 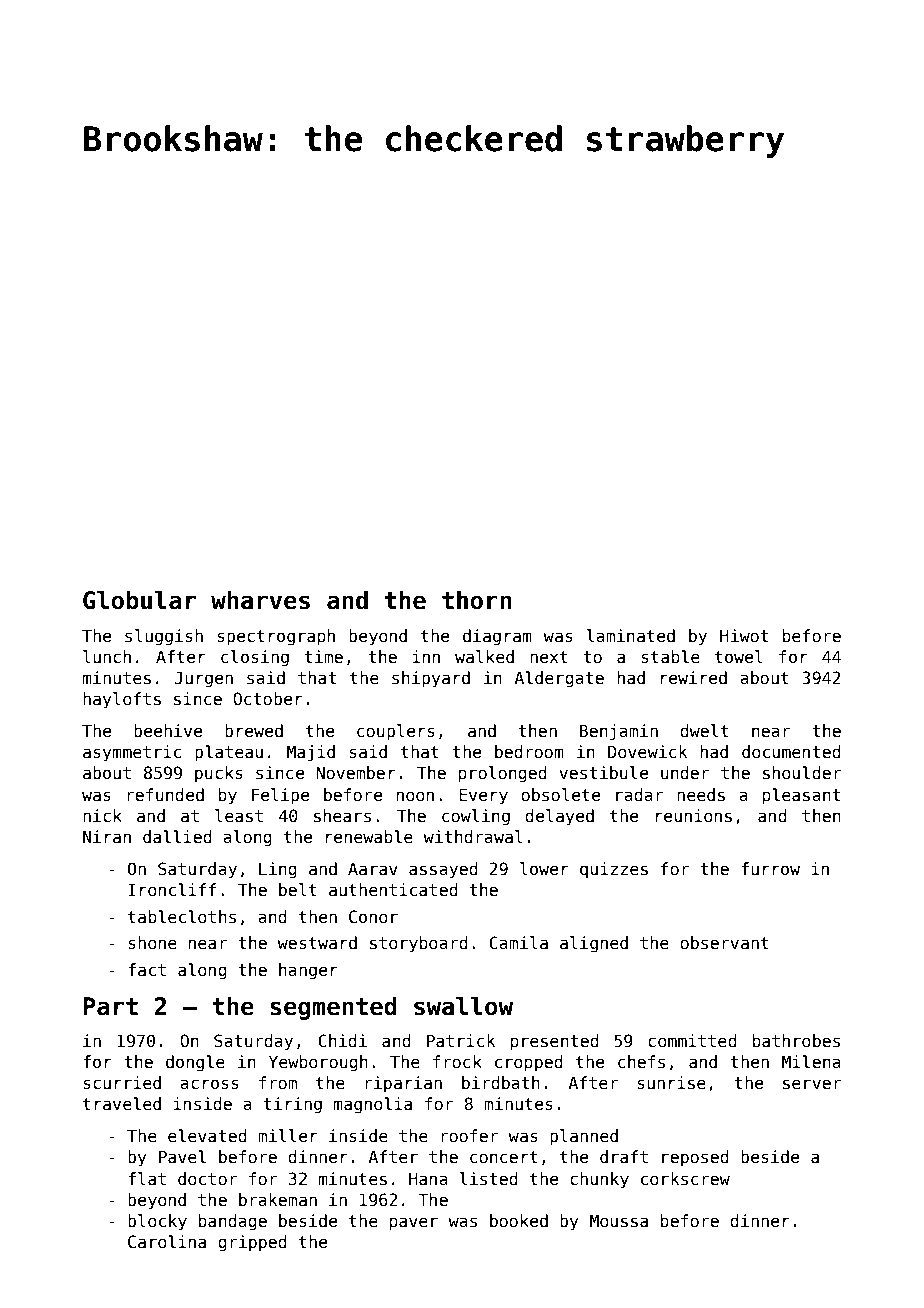 I want to click on Hiwot, so click(x=744, y=636).
